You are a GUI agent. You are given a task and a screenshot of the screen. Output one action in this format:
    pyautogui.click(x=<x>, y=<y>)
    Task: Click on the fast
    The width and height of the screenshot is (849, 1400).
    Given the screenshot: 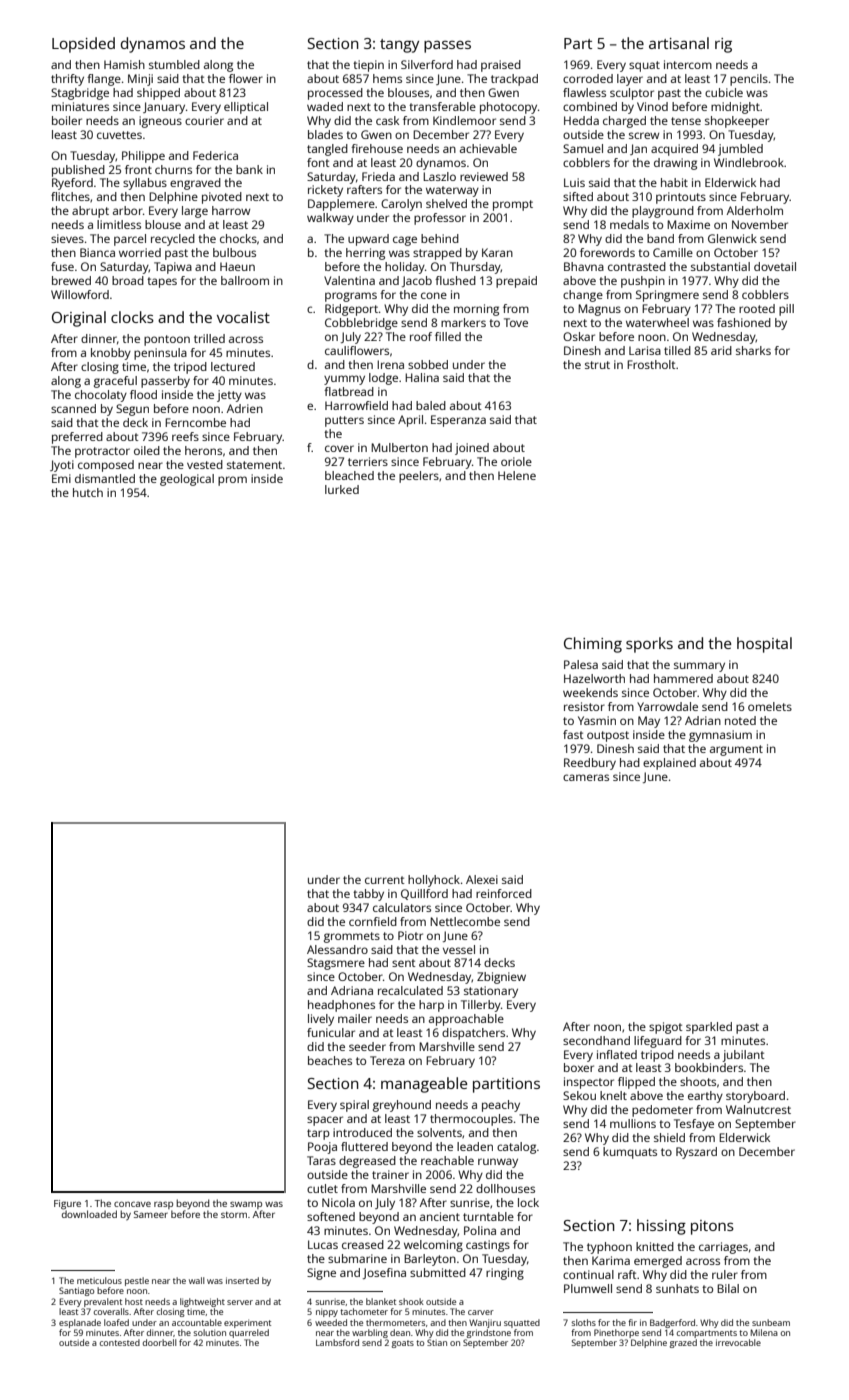 What is the action you would take?
    pyautogui.click(x=573, y=734)
